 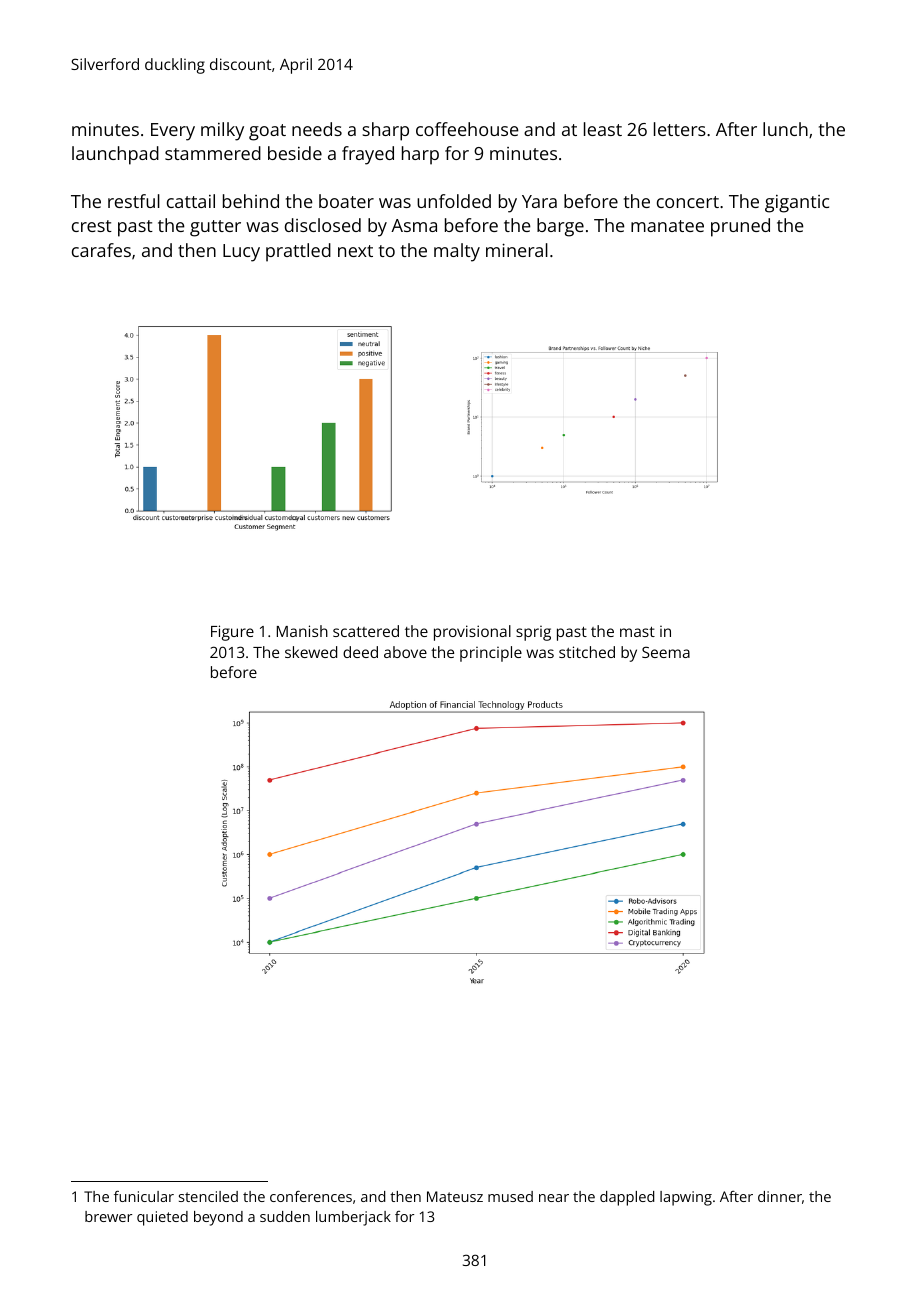 I want to click on Manish, so click(x=302, y=631).
